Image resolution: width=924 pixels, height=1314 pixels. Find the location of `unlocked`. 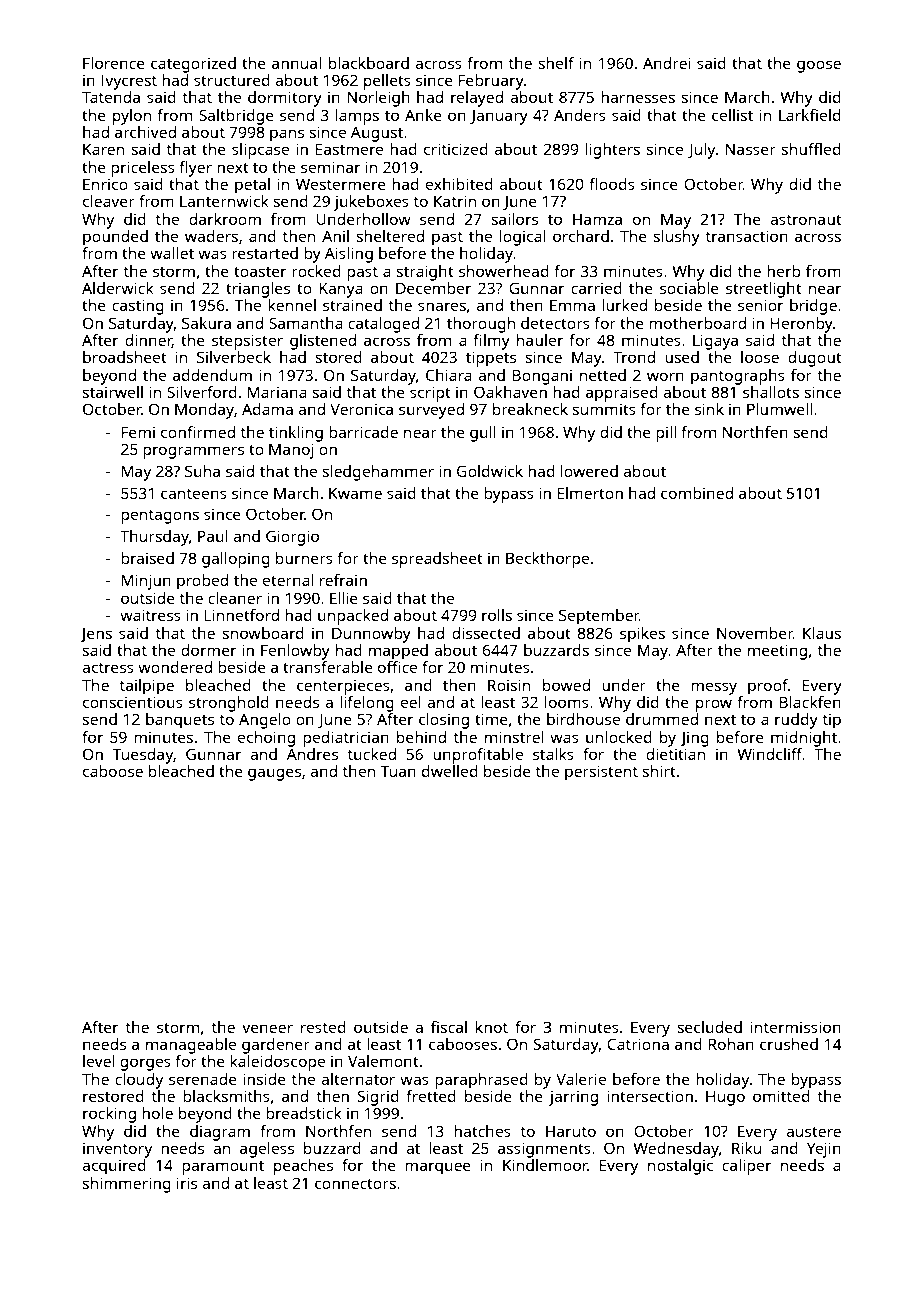

unlocked is located at coordinates (619, 737).
